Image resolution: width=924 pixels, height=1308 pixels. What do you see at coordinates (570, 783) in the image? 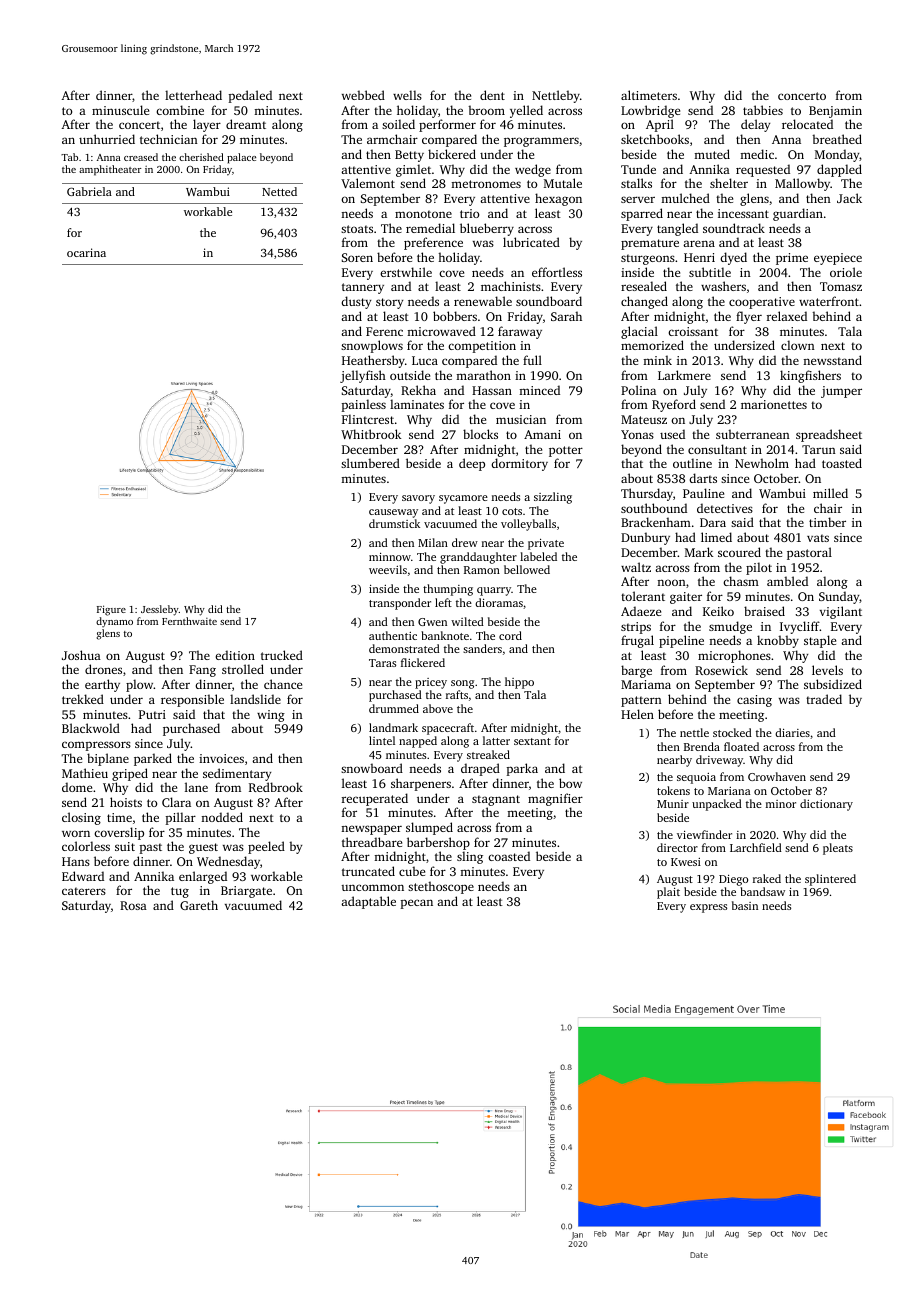
I see `bow` at bounding box center [570, 783].
